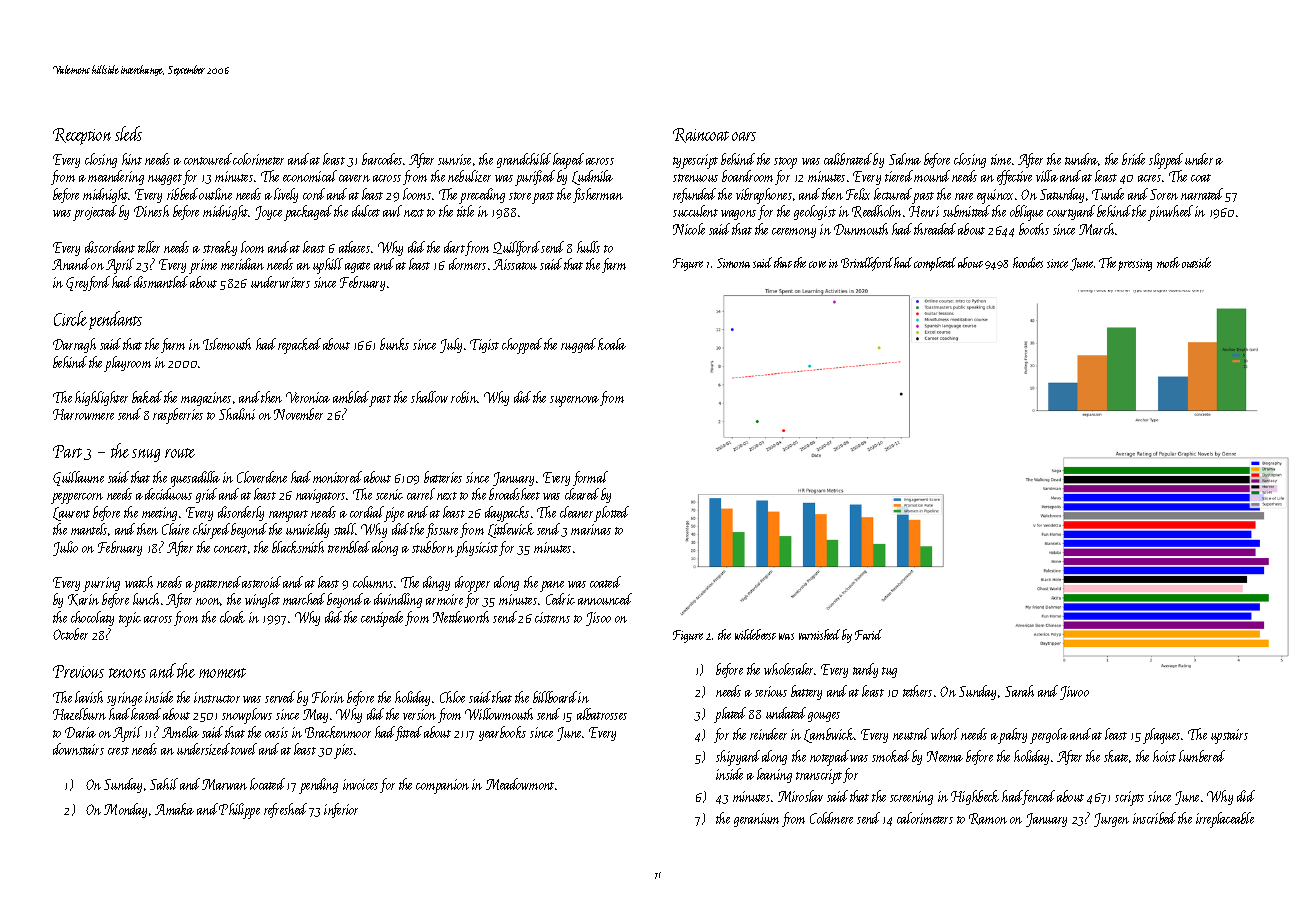 This page has width=1308, height=924. I want to click on hulls, so click(588, 247).
